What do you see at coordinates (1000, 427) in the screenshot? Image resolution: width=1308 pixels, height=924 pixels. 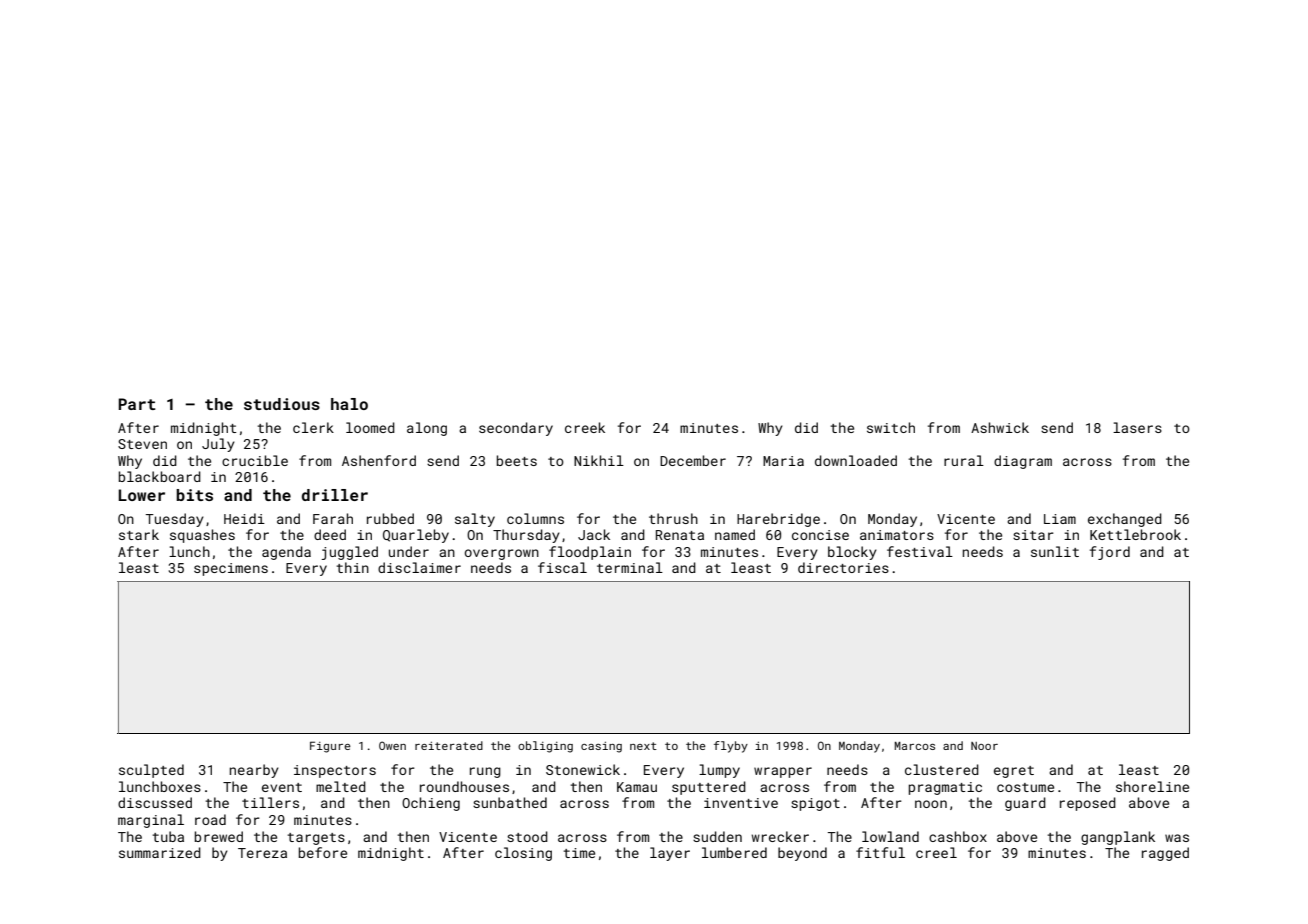 I see `Ashwick` at bounding box center [1000, 427].
